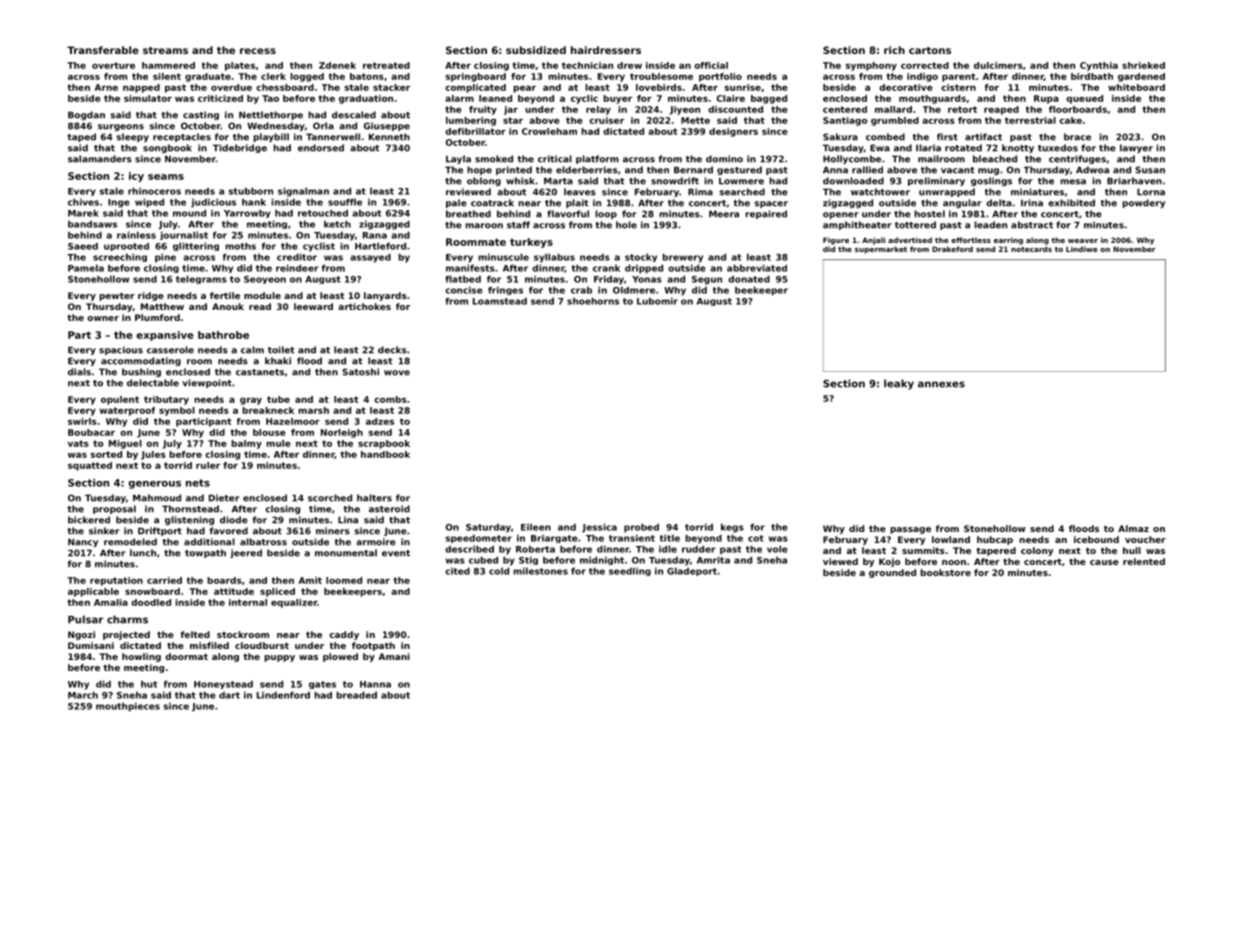  I want to click on mouthpieces, so click(128, 707).
